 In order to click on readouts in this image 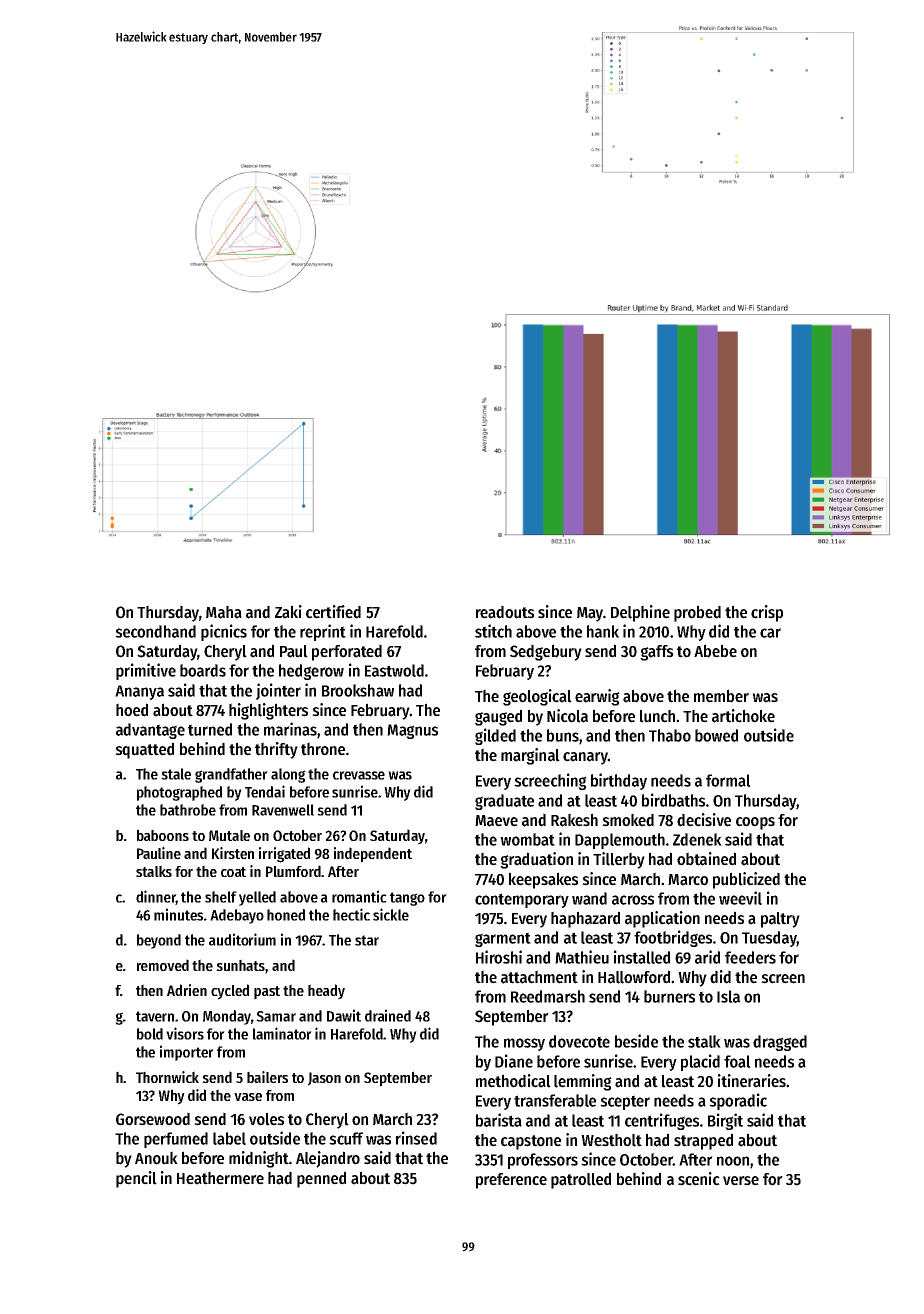, I will do `click(505, 612)`.
